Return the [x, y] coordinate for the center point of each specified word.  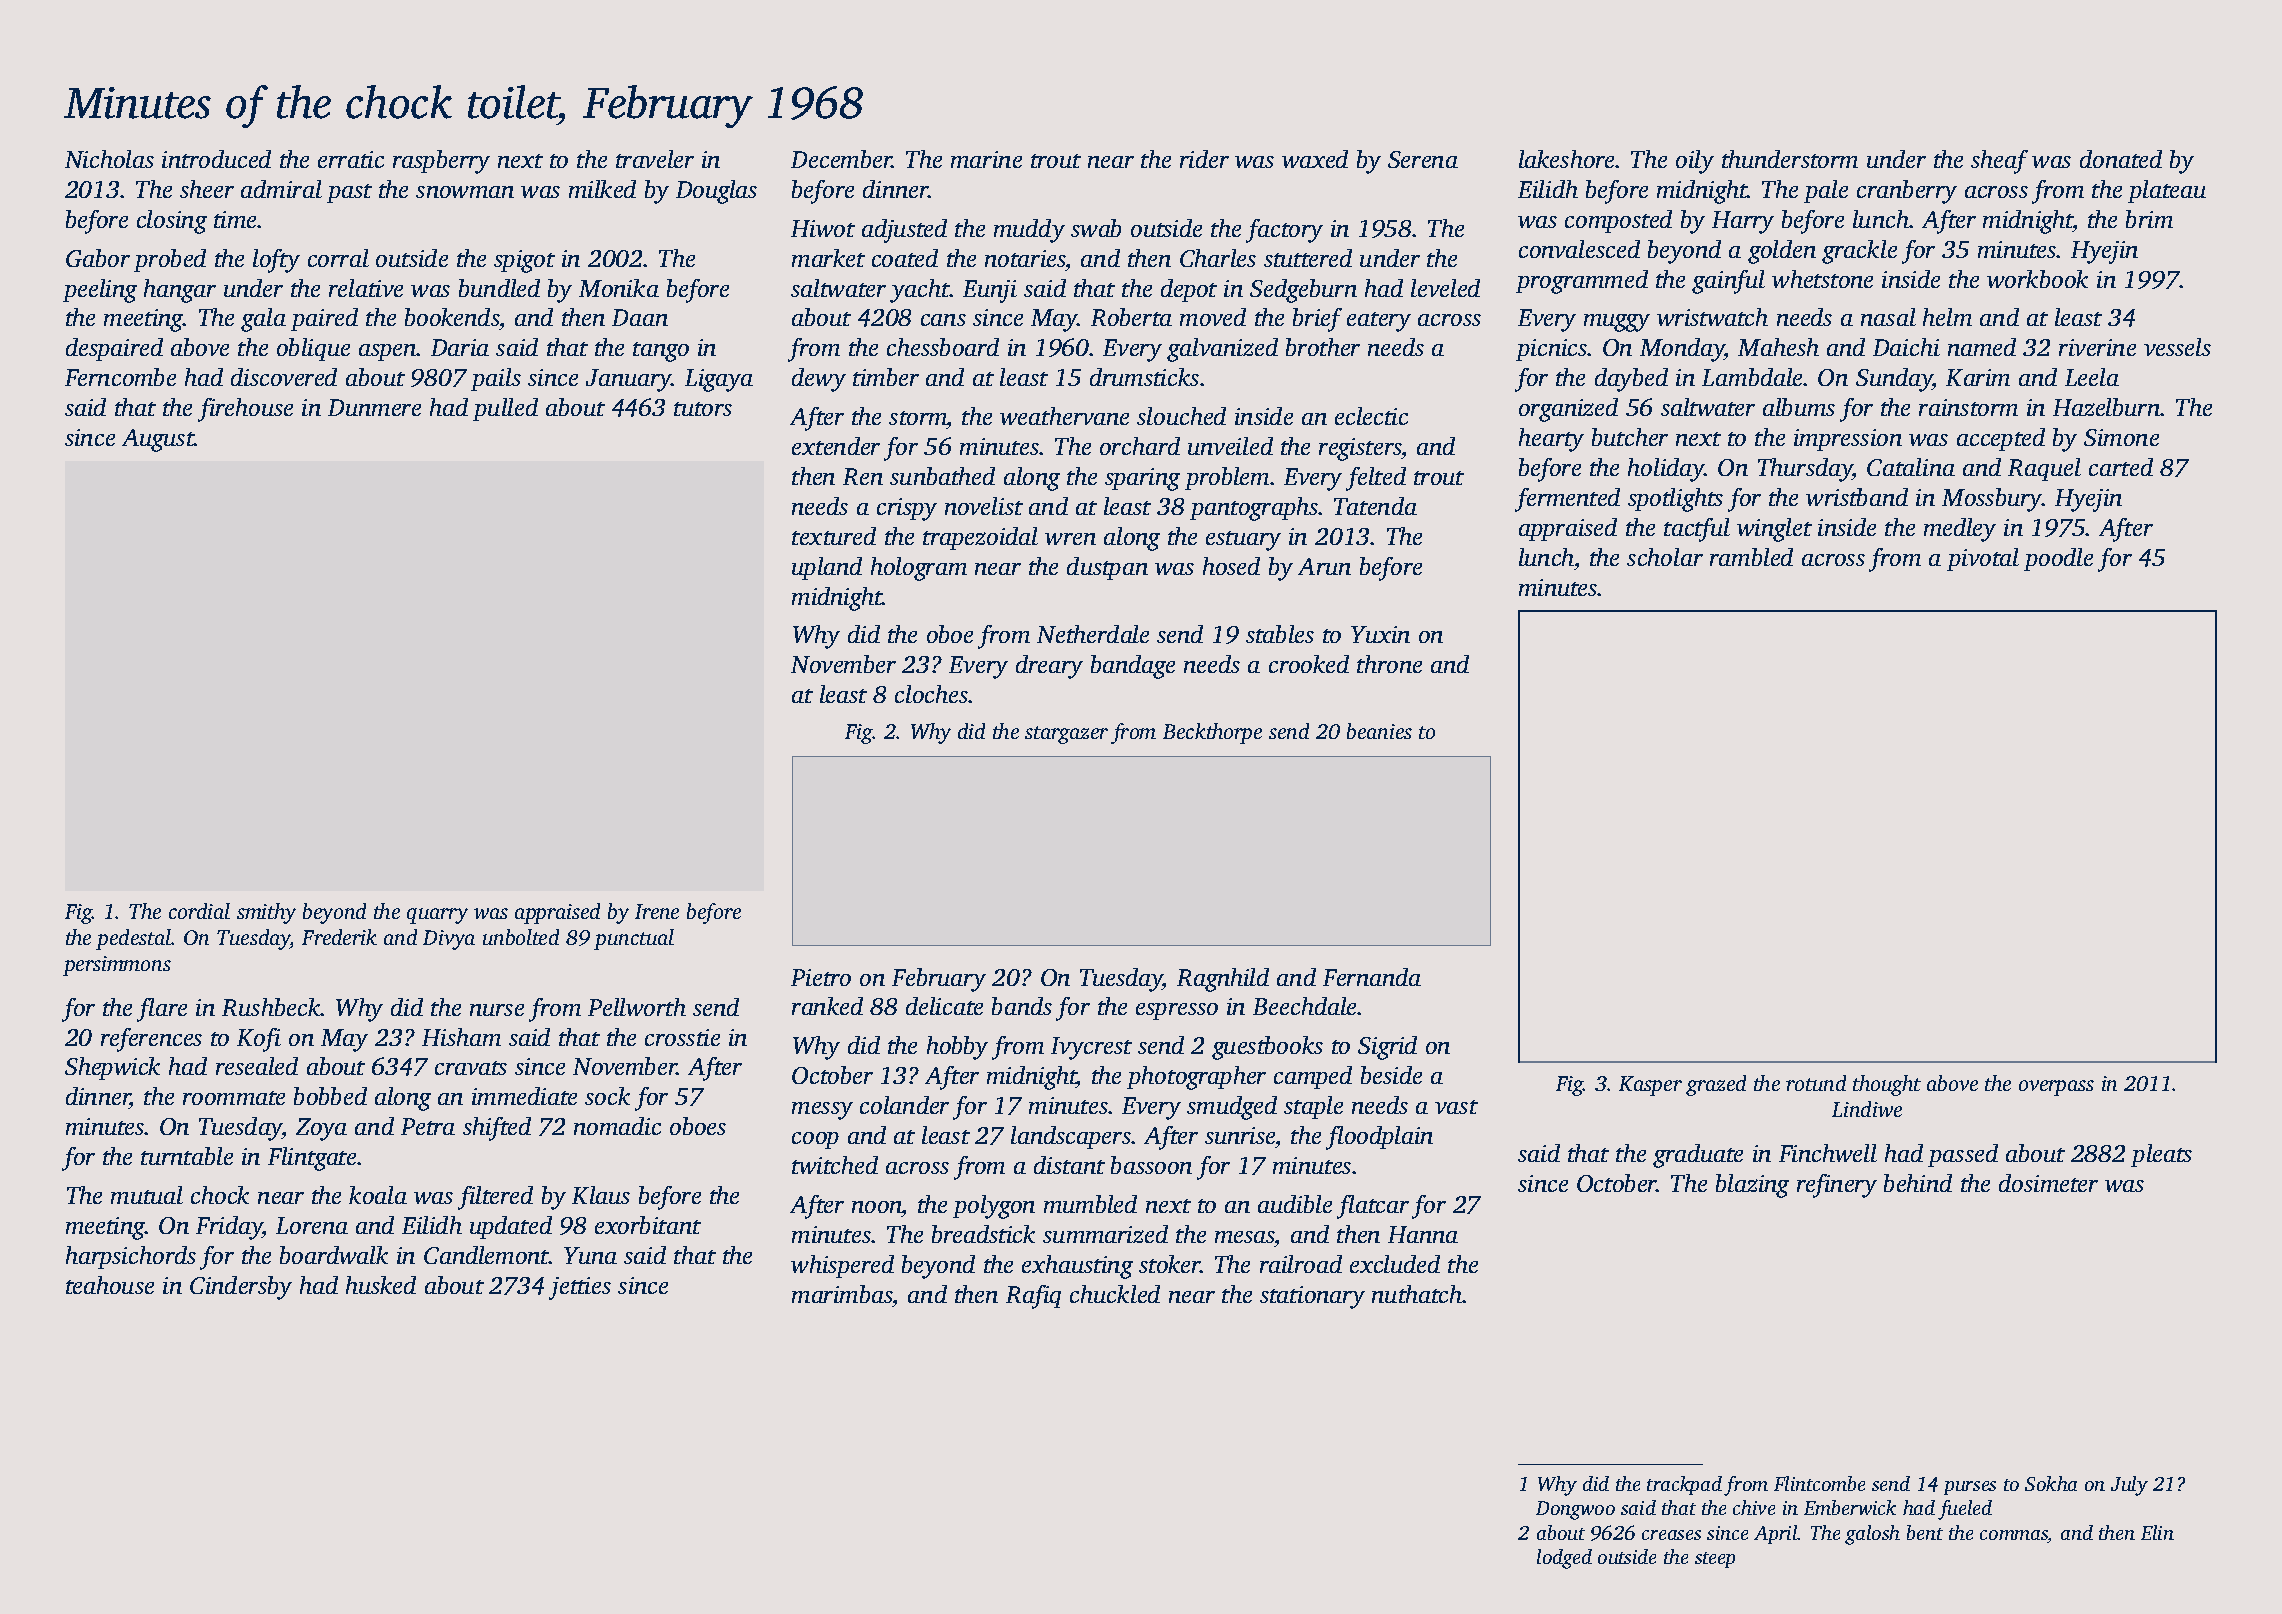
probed [170, 260]
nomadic [617, 1126]
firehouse [245, 410]
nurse [497, 1010]
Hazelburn [2107, 407]
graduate [1698, 1156]
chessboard [943, 347]
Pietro [821, 977]
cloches [932, 694]
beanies [1379, 731]
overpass [2056, 1088]
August [158, 440]
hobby [957, 1048]
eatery [1379, 322]
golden [1782, 252]
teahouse [110, 1285]
